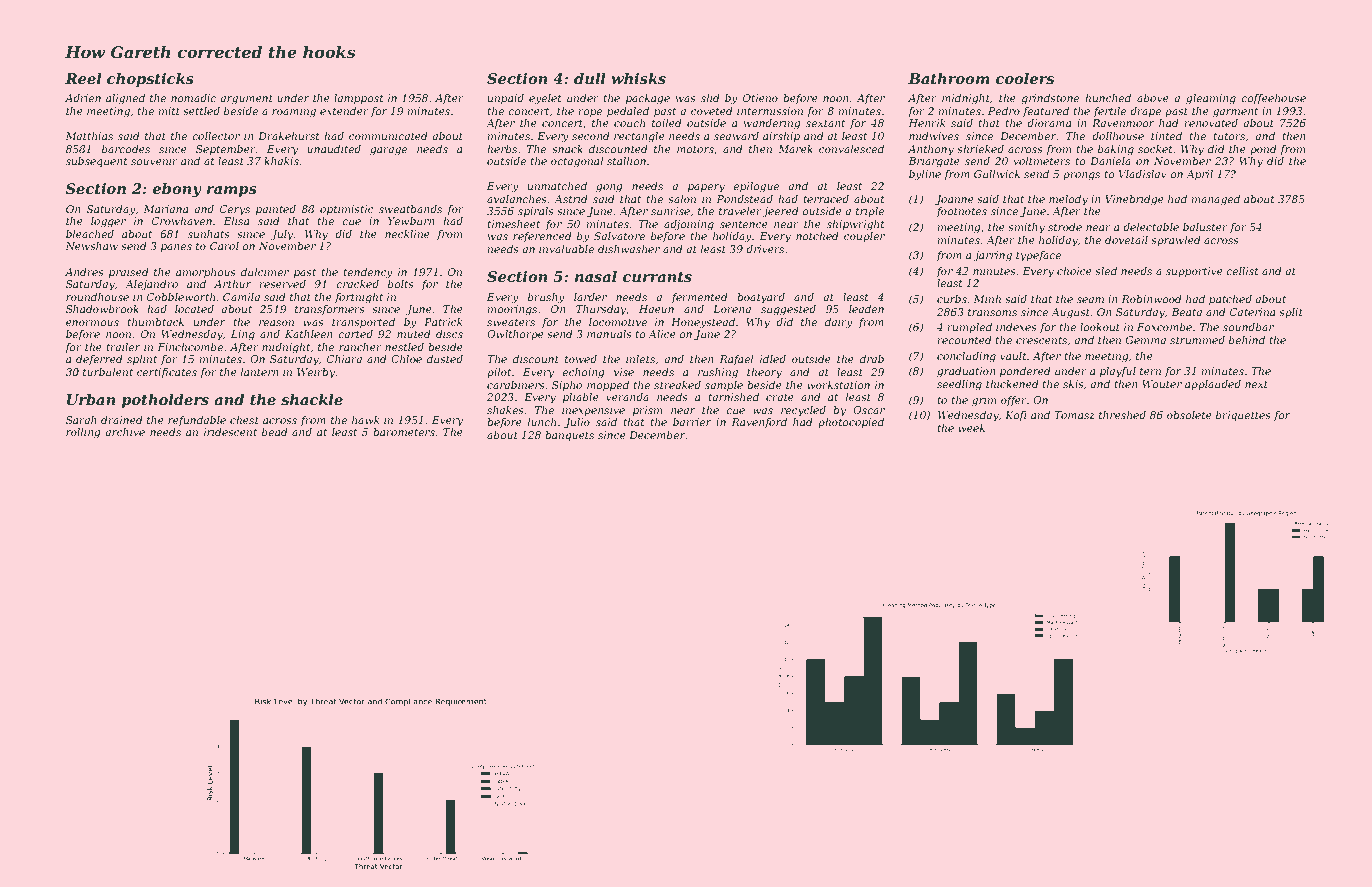 The height and width of the screenshot is (887, 1372). Describe the element at coordinates (1026, 228) in the screenshot. I see `smithy` at that location.
